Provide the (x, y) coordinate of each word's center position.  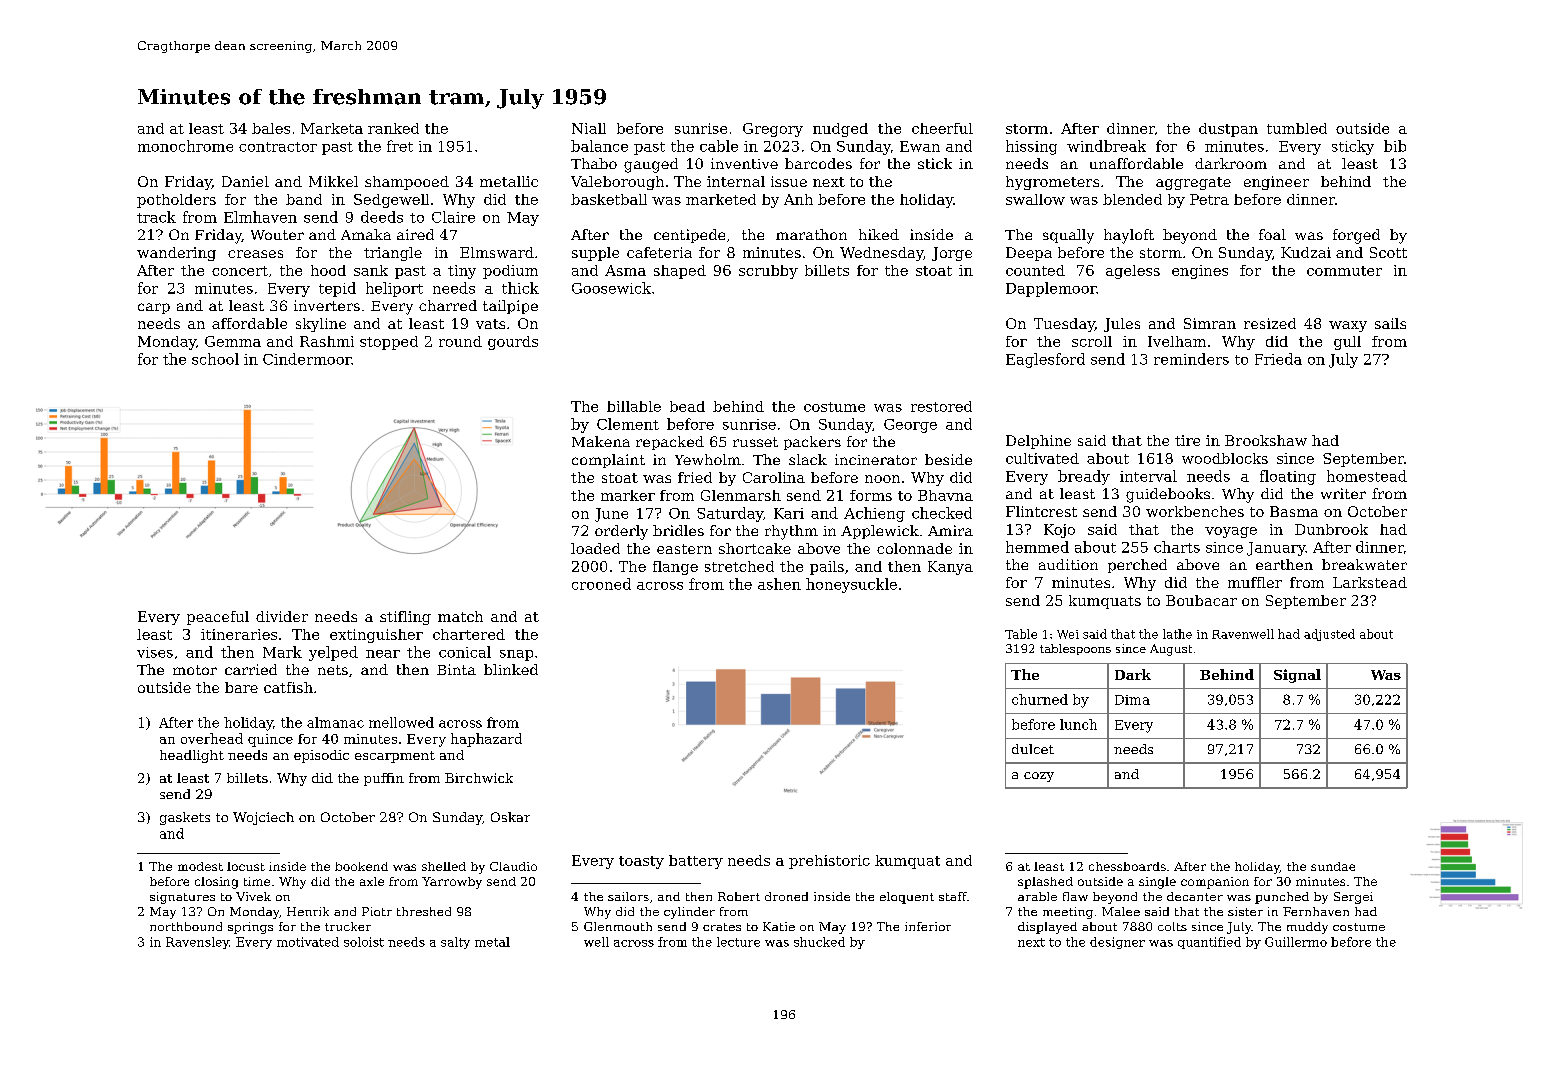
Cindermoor (307, 359)
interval (1148, 476)
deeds (382, 217)
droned (786, 896)
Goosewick (611, 288)
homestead (1367, 476)
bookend (361, 866)
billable (634, 406)
